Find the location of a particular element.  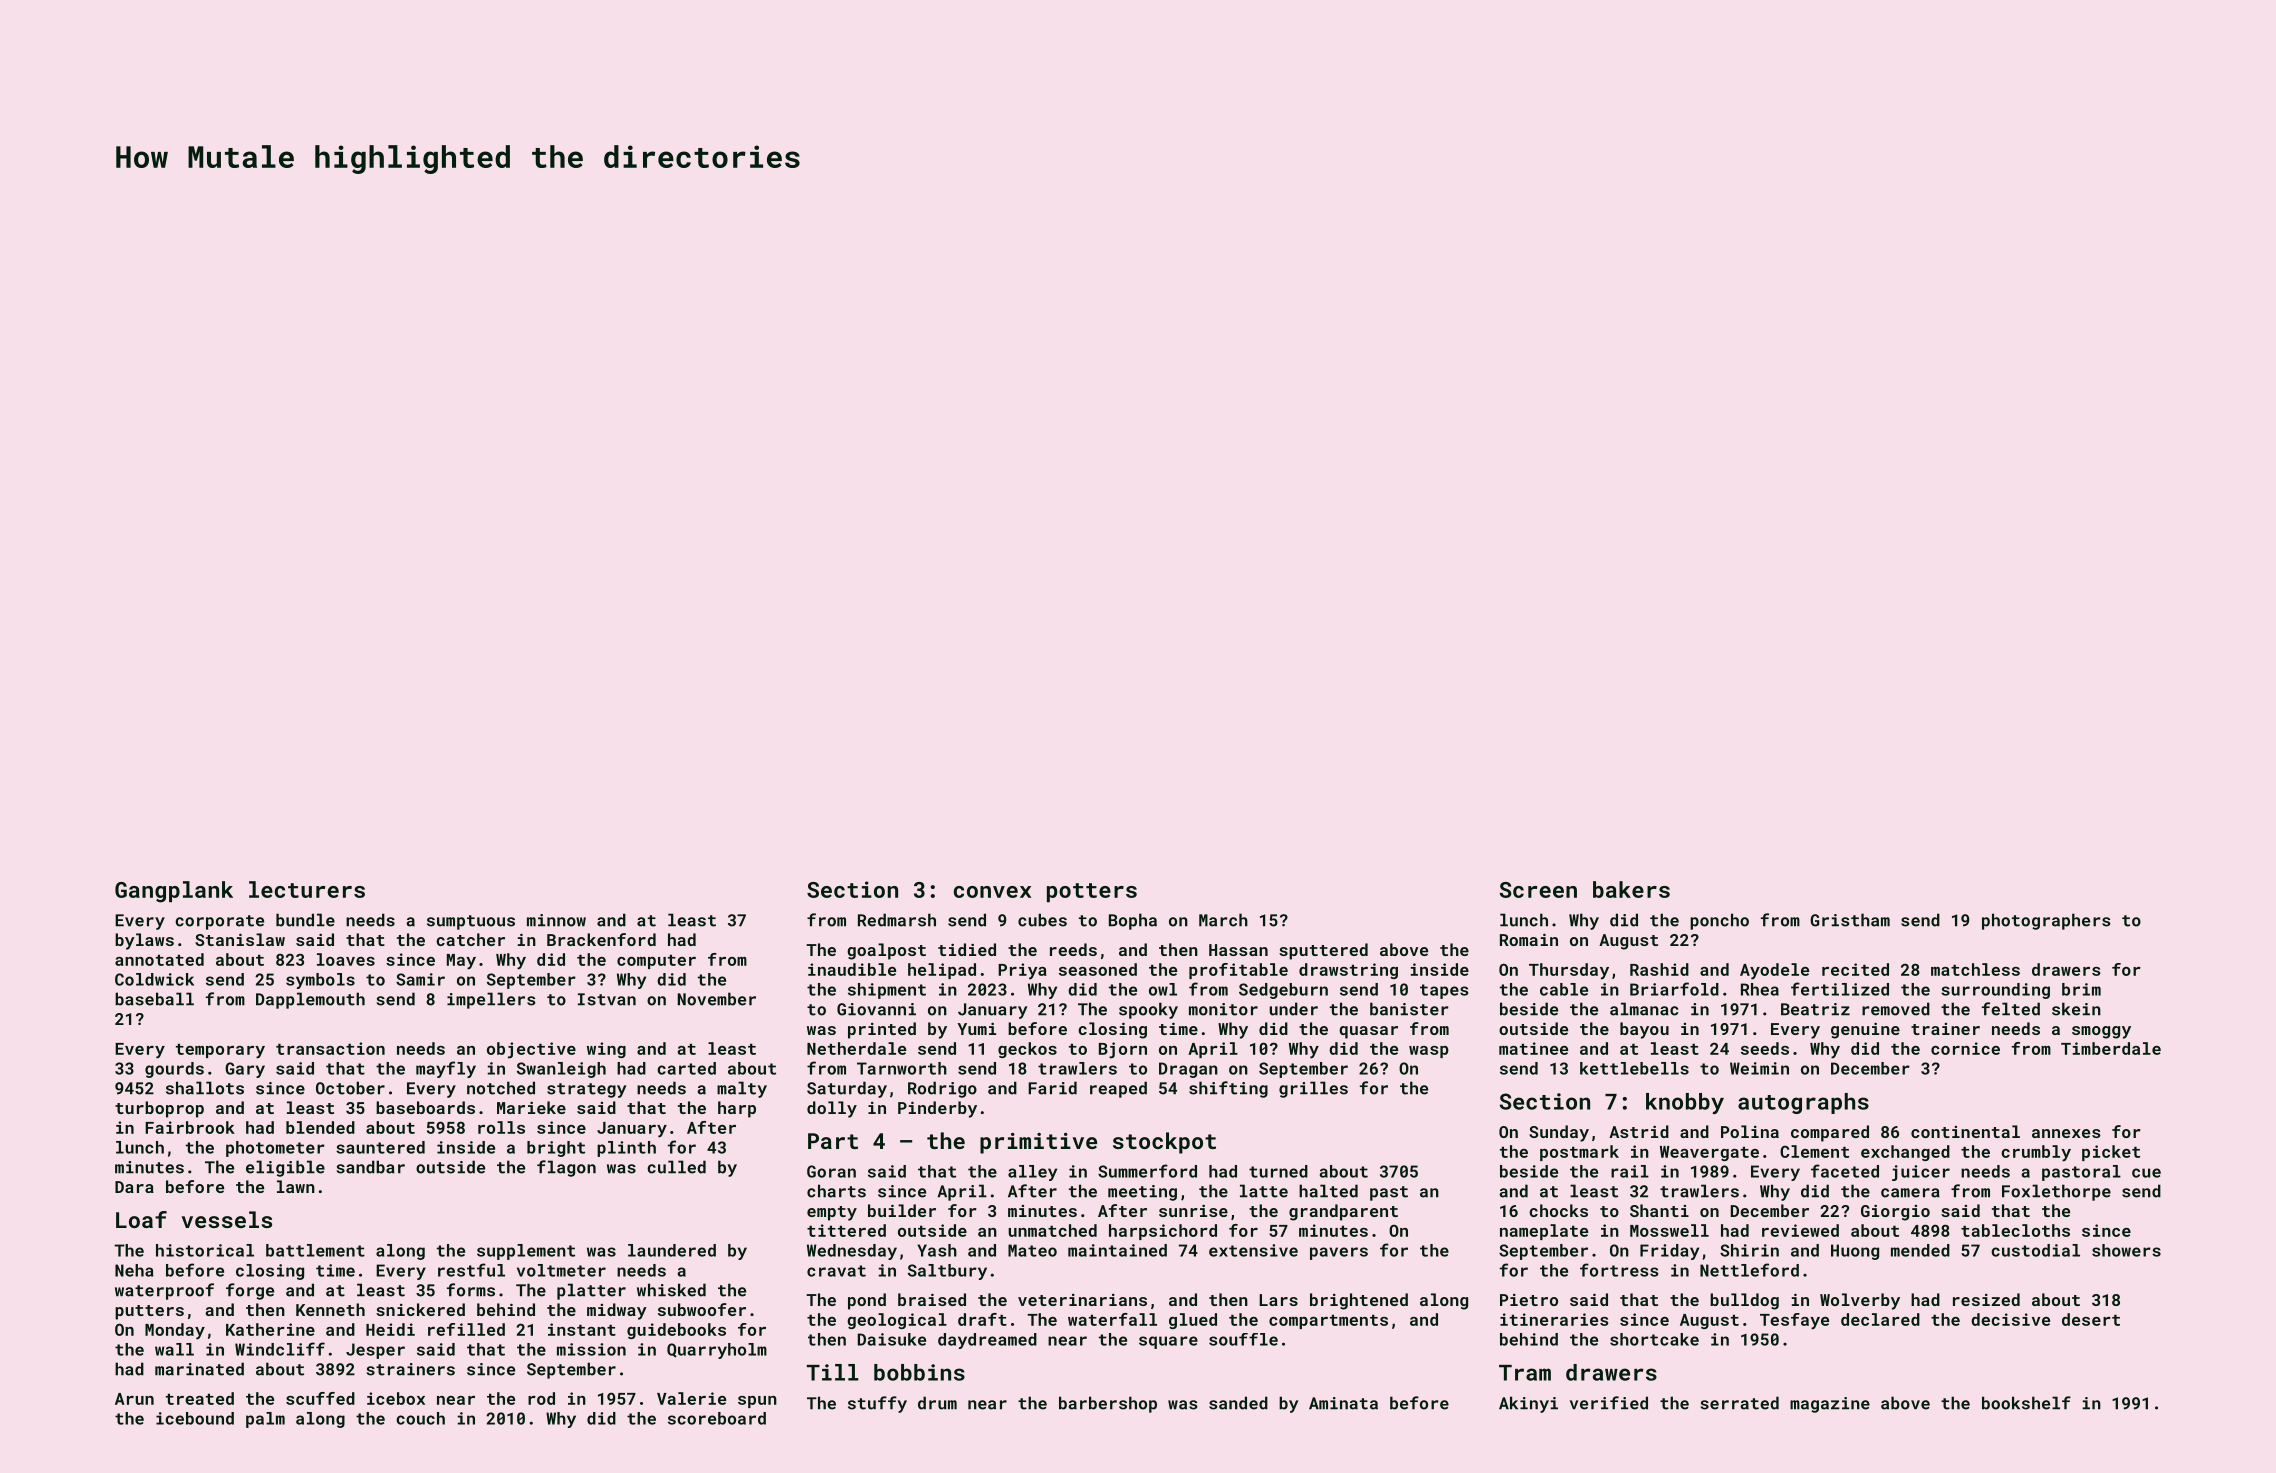

poncho is located at coordinates (1719, 921).
